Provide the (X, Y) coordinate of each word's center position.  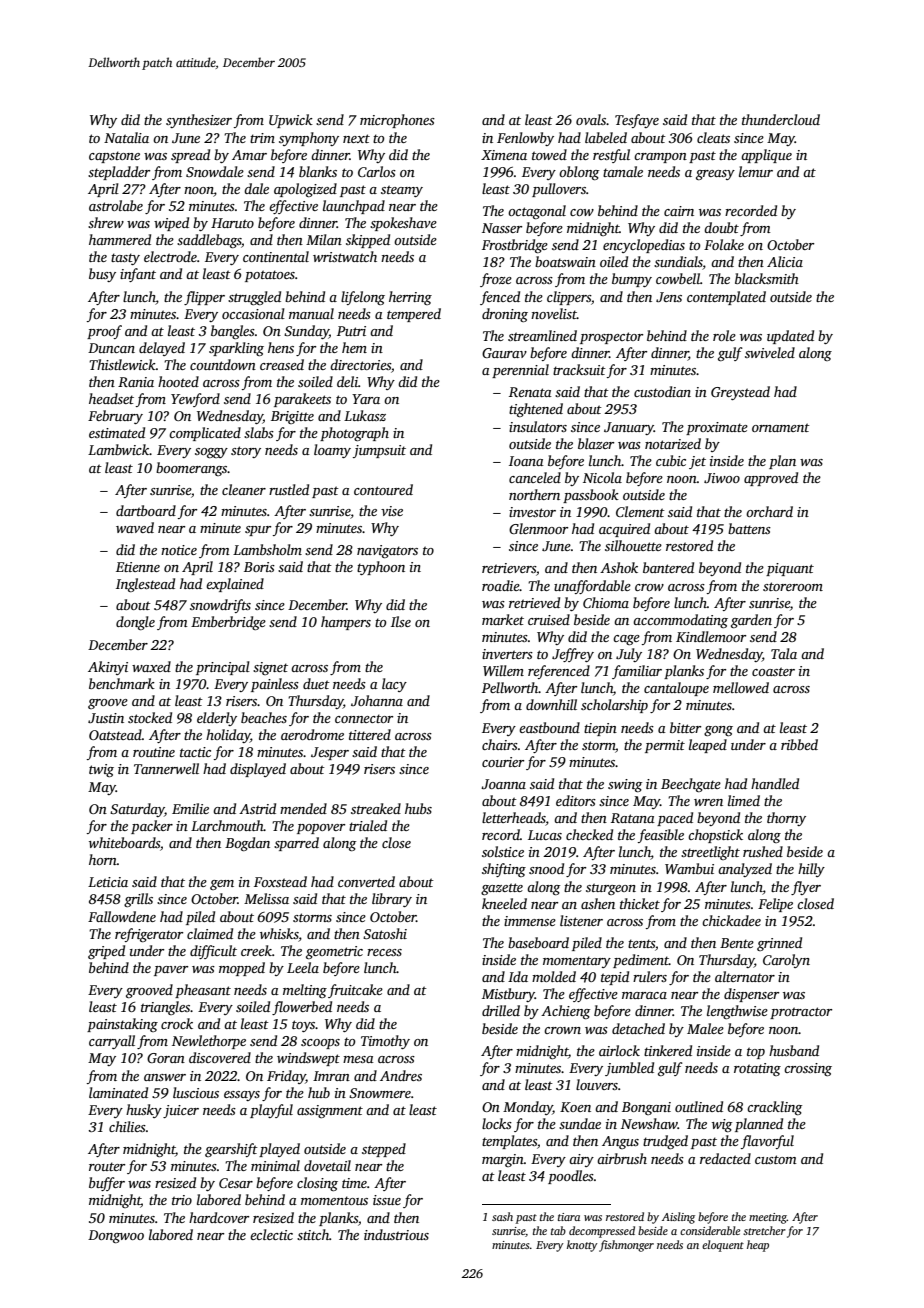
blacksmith (767, 278)
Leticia (108, 882)
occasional (253, 313)
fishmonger (626, 1246)
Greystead (740, 393)
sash (502, 1216)
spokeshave (403, 224)
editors (576, 800)
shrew (106, 222)
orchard (769, 511)
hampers (346, 623)
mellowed (741, 687)
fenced (500, 298)
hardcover (219, 1217)
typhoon (381, 568)
